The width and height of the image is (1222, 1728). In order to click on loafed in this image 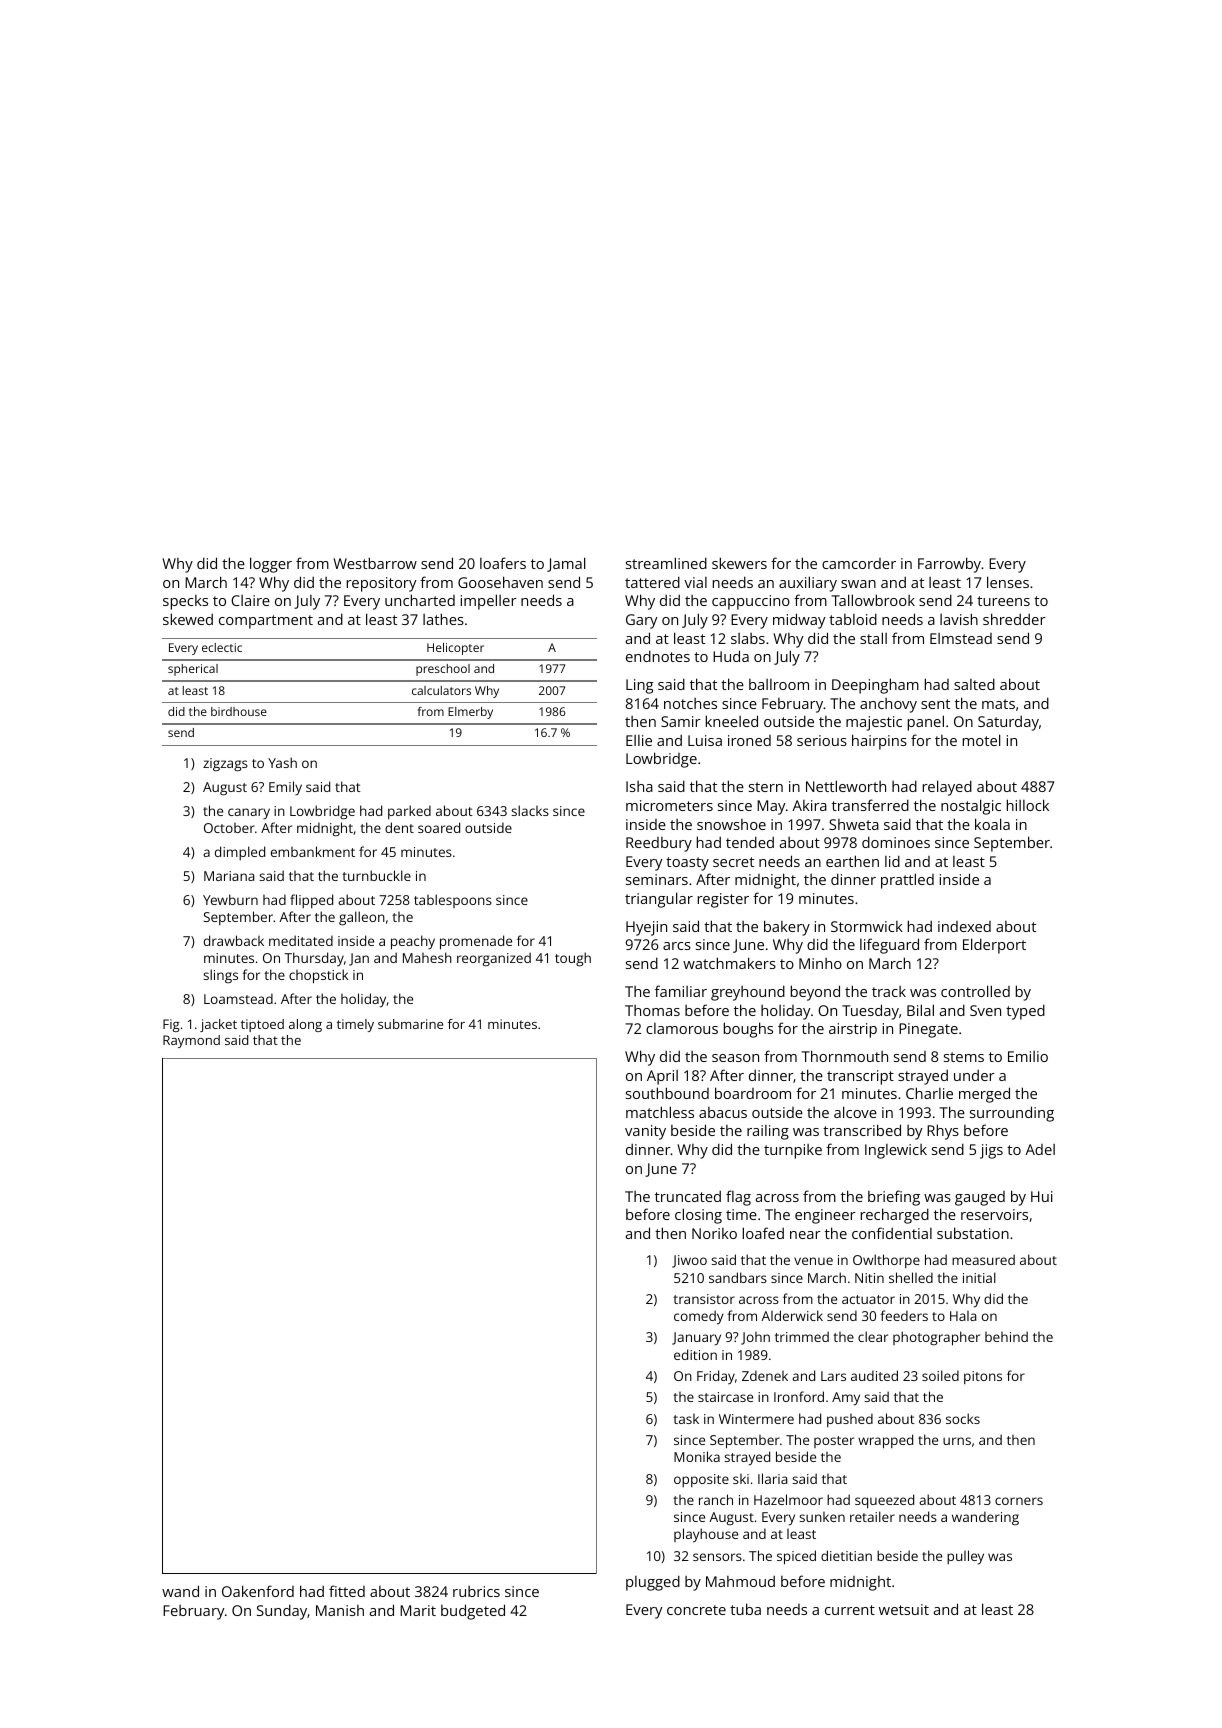, I will do `click(763, 1233)`.
